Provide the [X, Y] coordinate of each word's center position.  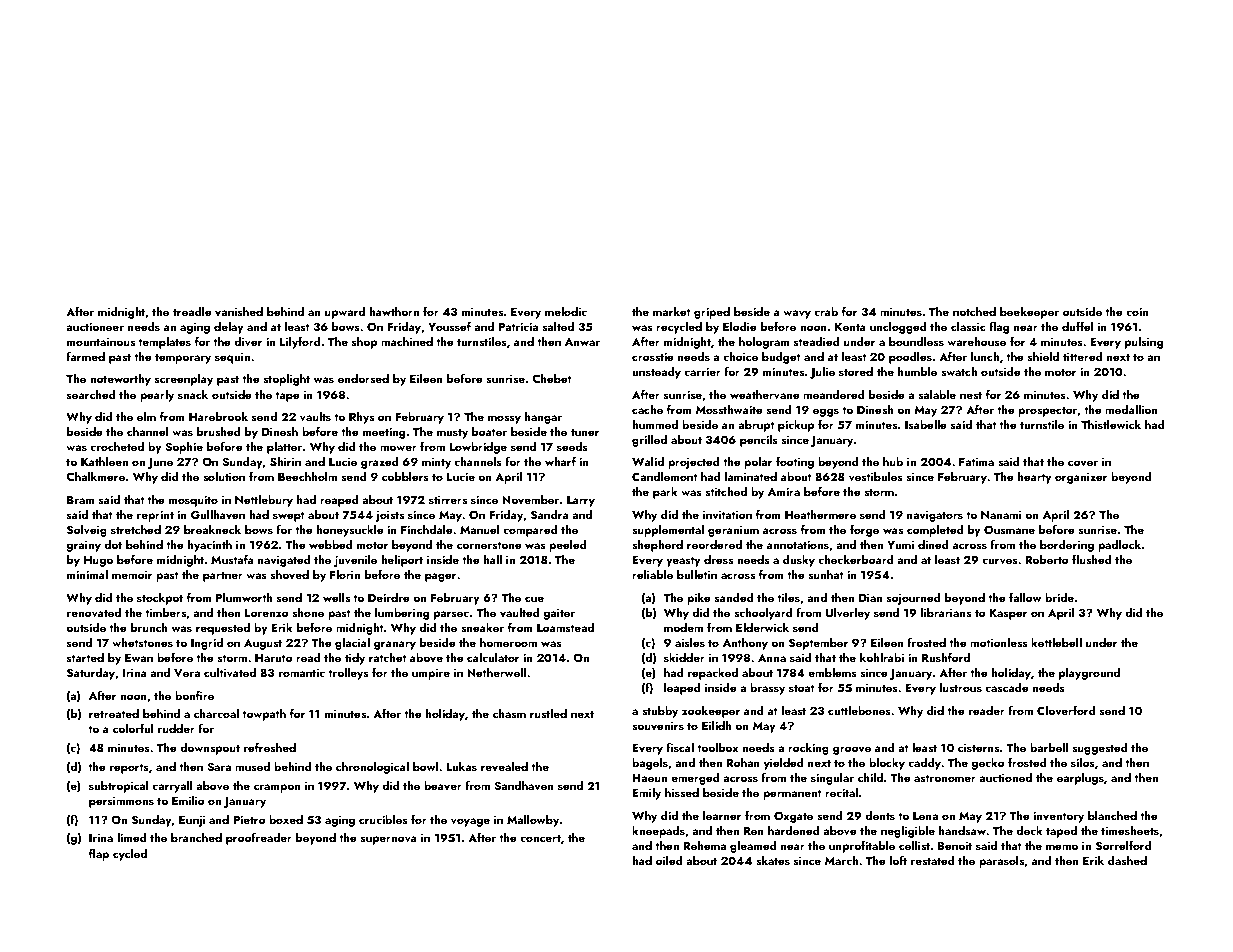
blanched [1112, 815]
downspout [210, 749]
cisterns [978, 748]
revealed [504, 766]
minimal [87, 574]
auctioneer [95, 326]
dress [718, 559]
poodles [910, 358]
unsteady [656, 373]
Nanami [1001, 515]
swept [289, 516]
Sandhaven [524, 785]
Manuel [479, 529]
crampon [277, 788]
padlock [1120, 546]
